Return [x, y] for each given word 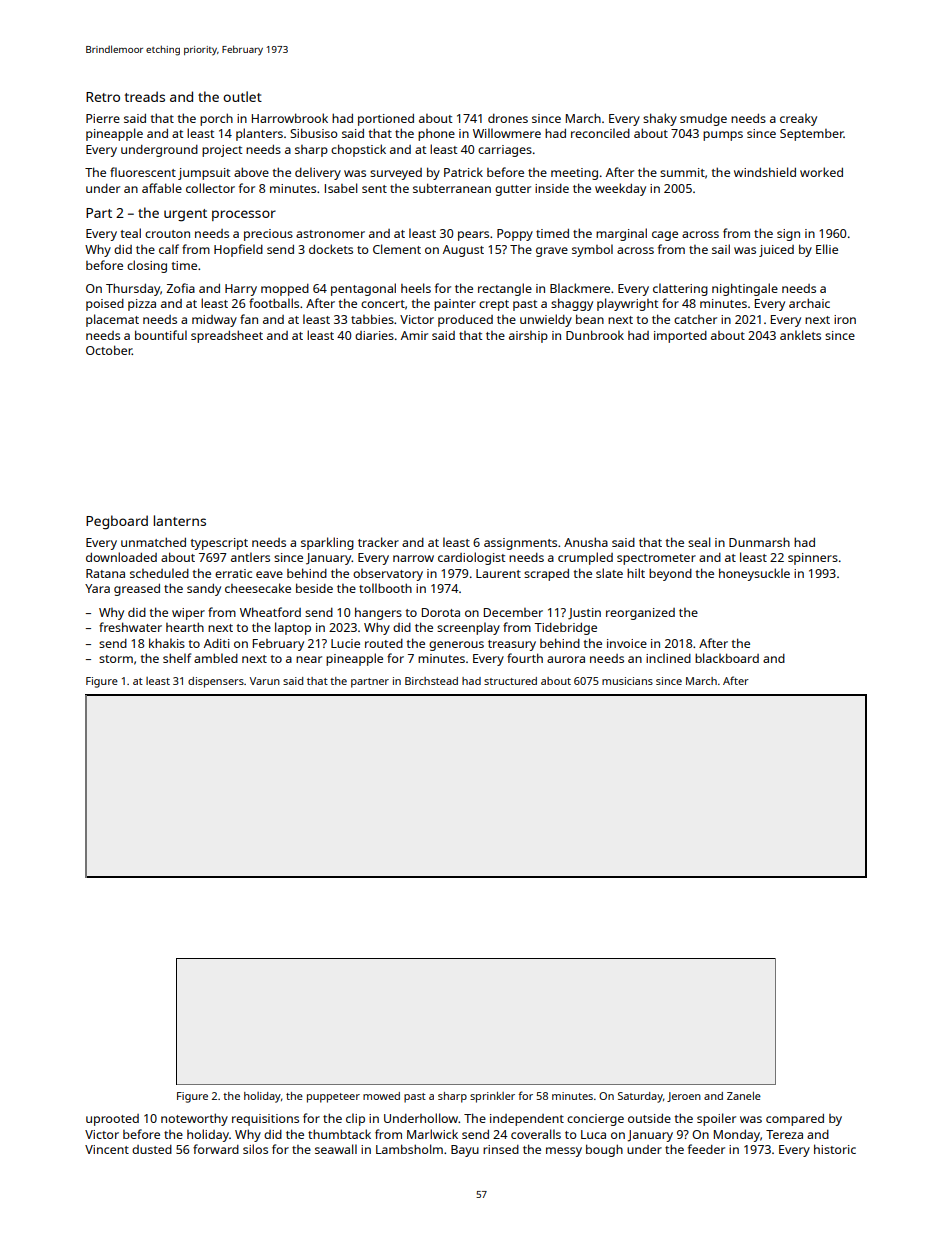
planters [259, 134]
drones [508, 118]
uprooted [112, 1120]
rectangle [505, 289]
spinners [813, 559]
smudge [703, 120]
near [309, 659]
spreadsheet [227, 336]
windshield [765, 172]
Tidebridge [565, 629]
